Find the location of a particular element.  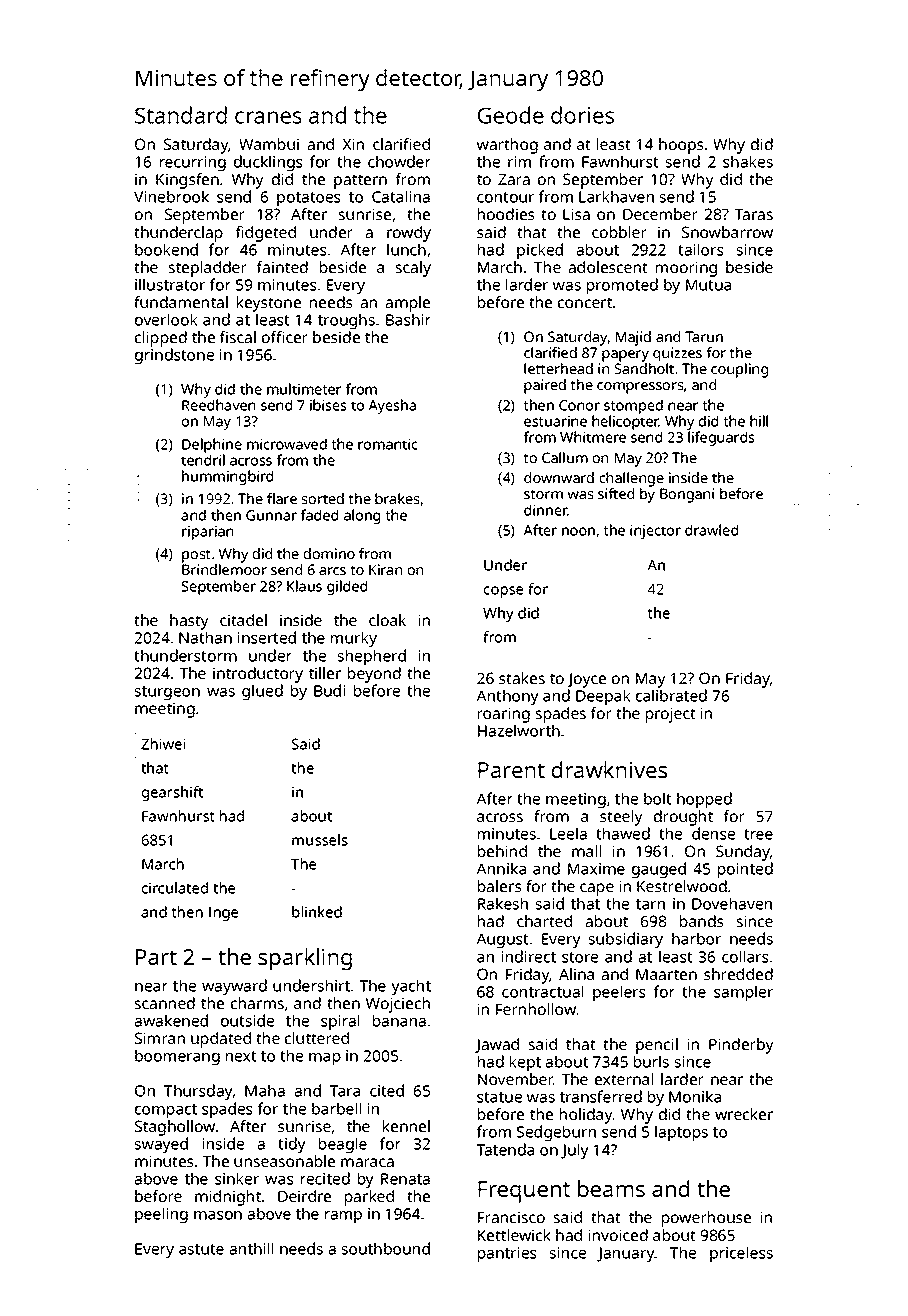

hoops is located at coordinates (681, 146).
